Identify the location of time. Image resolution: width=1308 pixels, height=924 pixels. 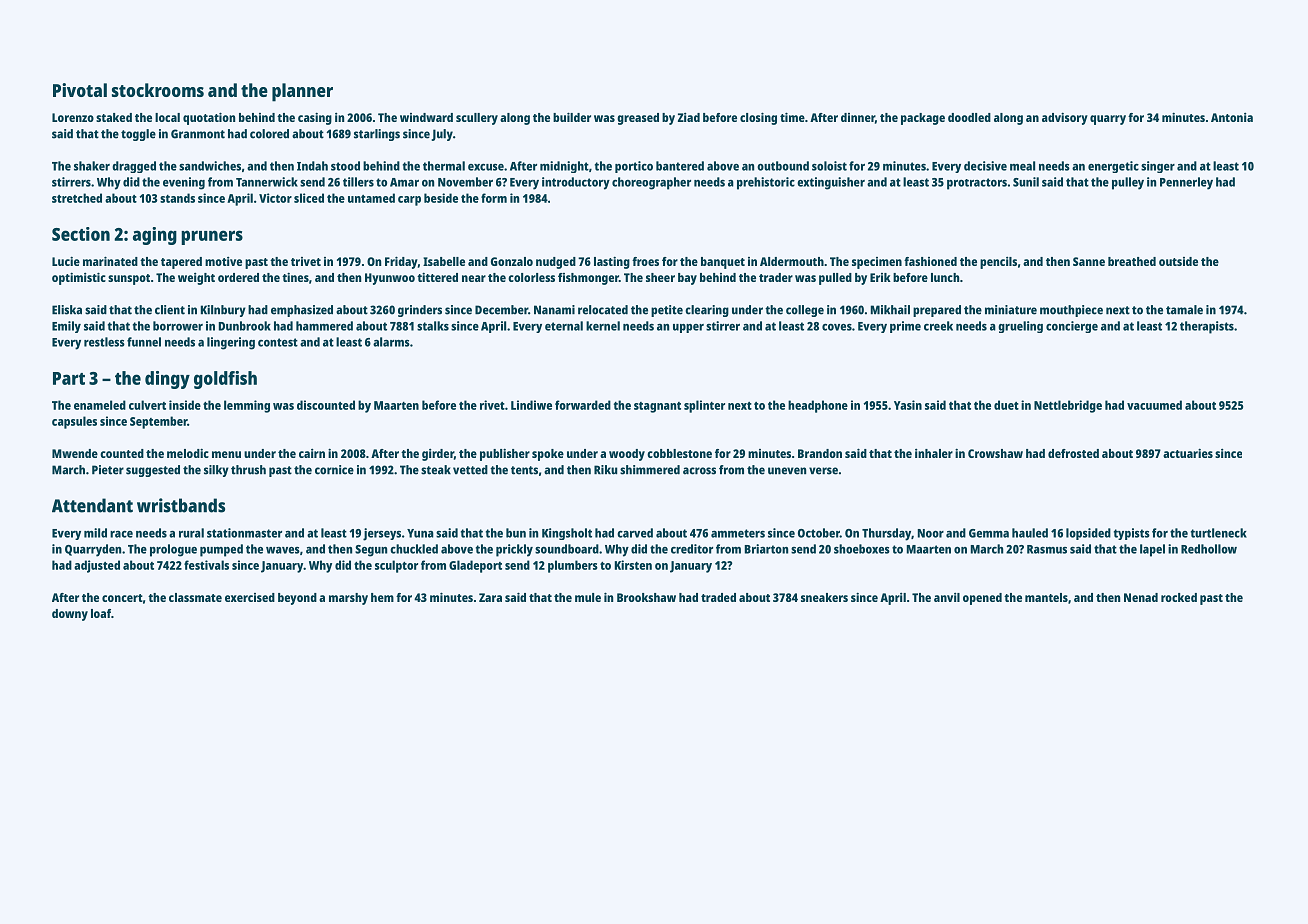
(792, 117).
